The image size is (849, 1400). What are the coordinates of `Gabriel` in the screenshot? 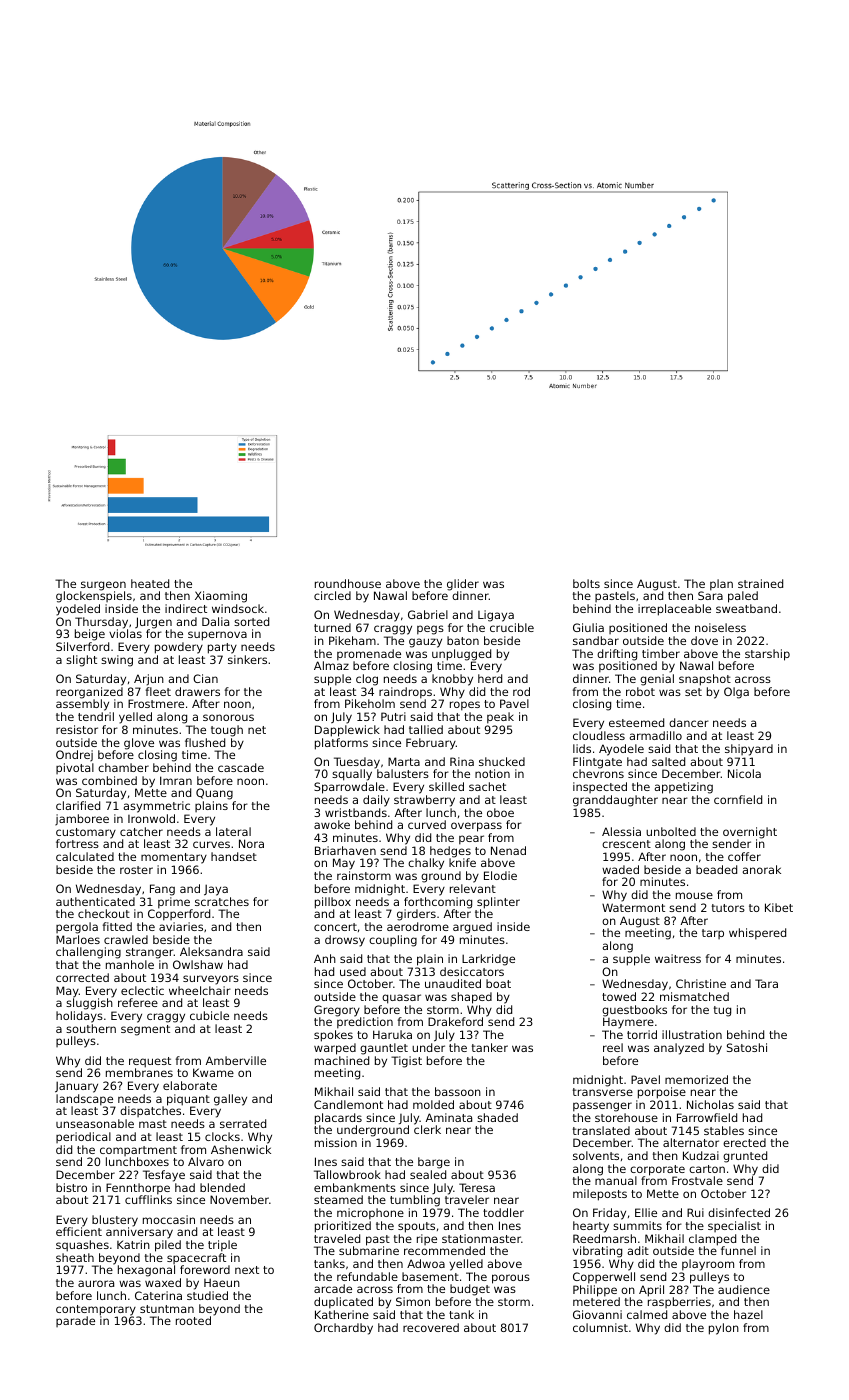 It's located at (428, 614).
